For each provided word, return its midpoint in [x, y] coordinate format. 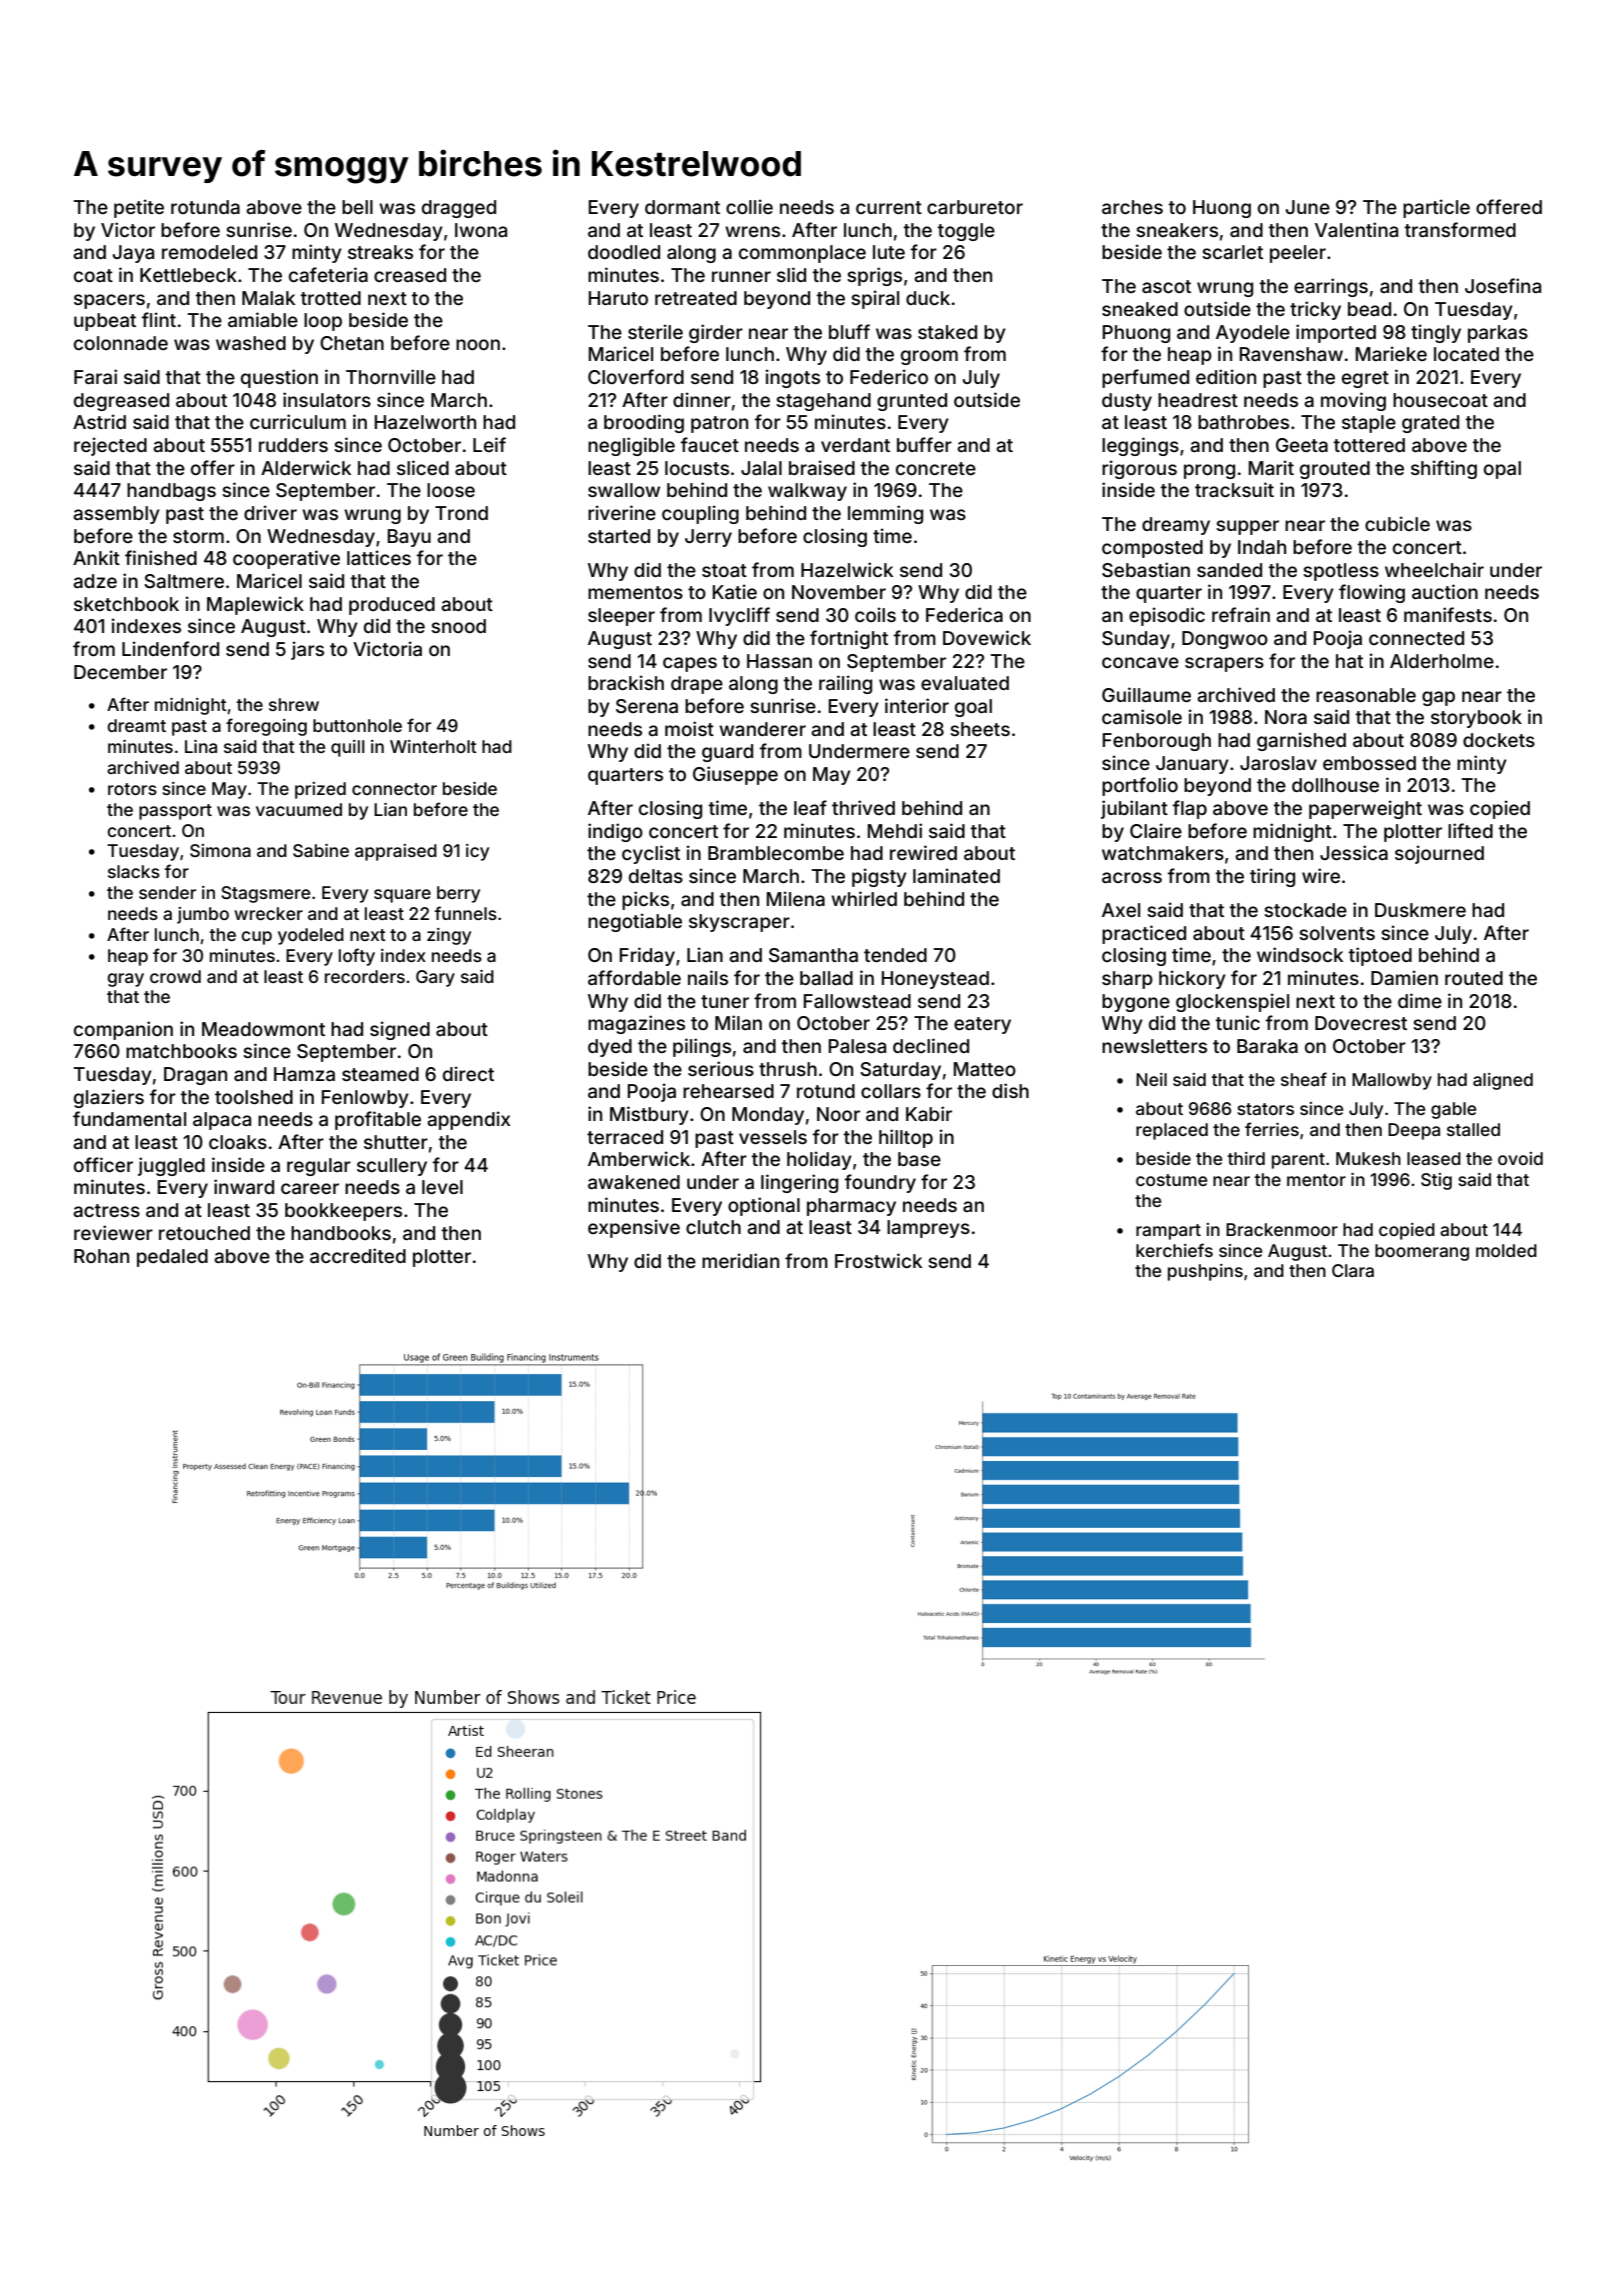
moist [689, 728]
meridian [740, 1260]
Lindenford [170, 648]
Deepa [1414, 1131]
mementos [635, 592]
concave [1140, 662]
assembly [116, 515]
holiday [819, 1160]
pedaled [172, 1258]
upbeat [105, 322]
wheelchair [1434, 569]
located [1466, 354]
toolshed [254, 1097]
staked [947, 332]
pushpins [1205, 1272]
